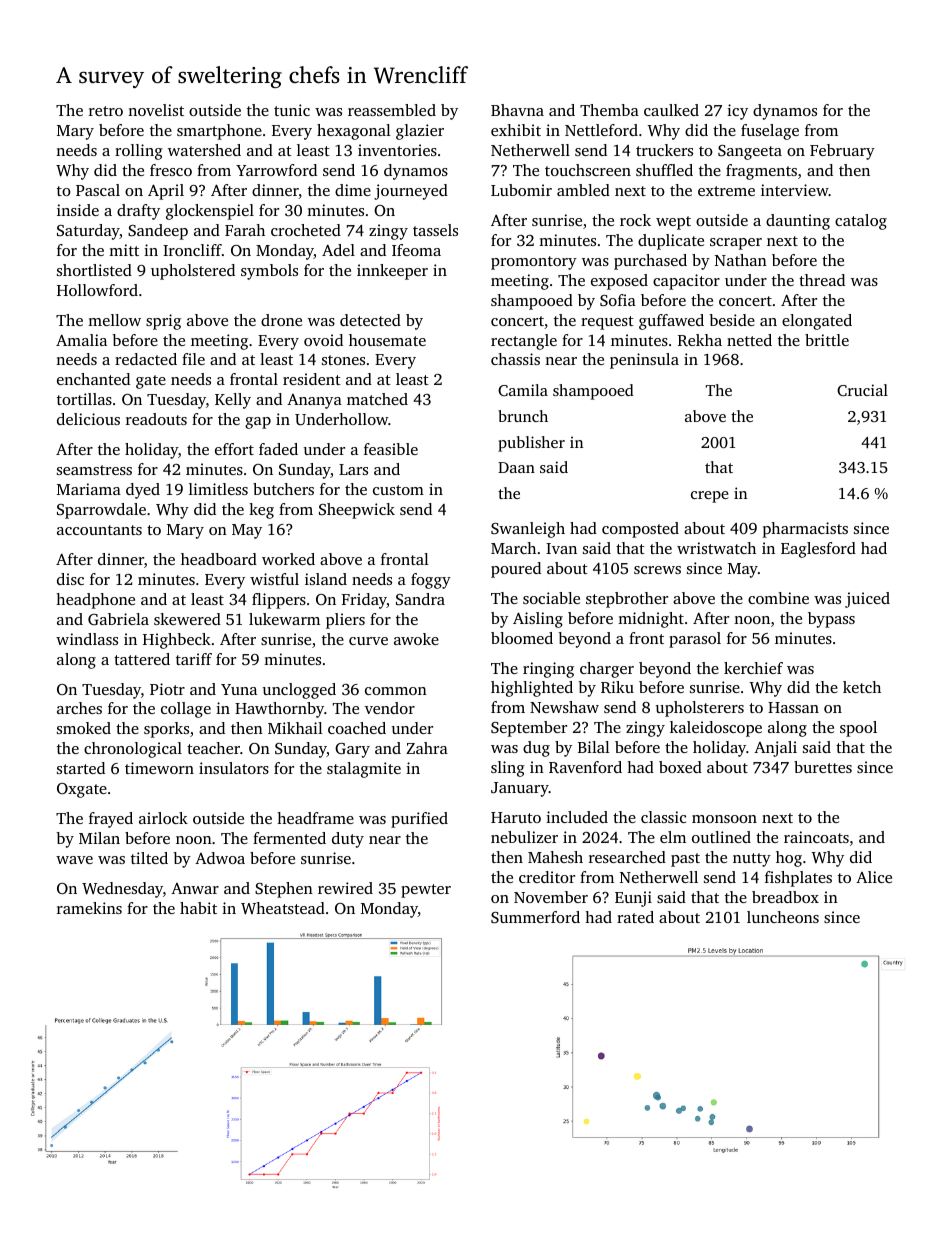  Describe the element at coordinates (548, 670) in the screenshot. I see `ringing` at that location.
